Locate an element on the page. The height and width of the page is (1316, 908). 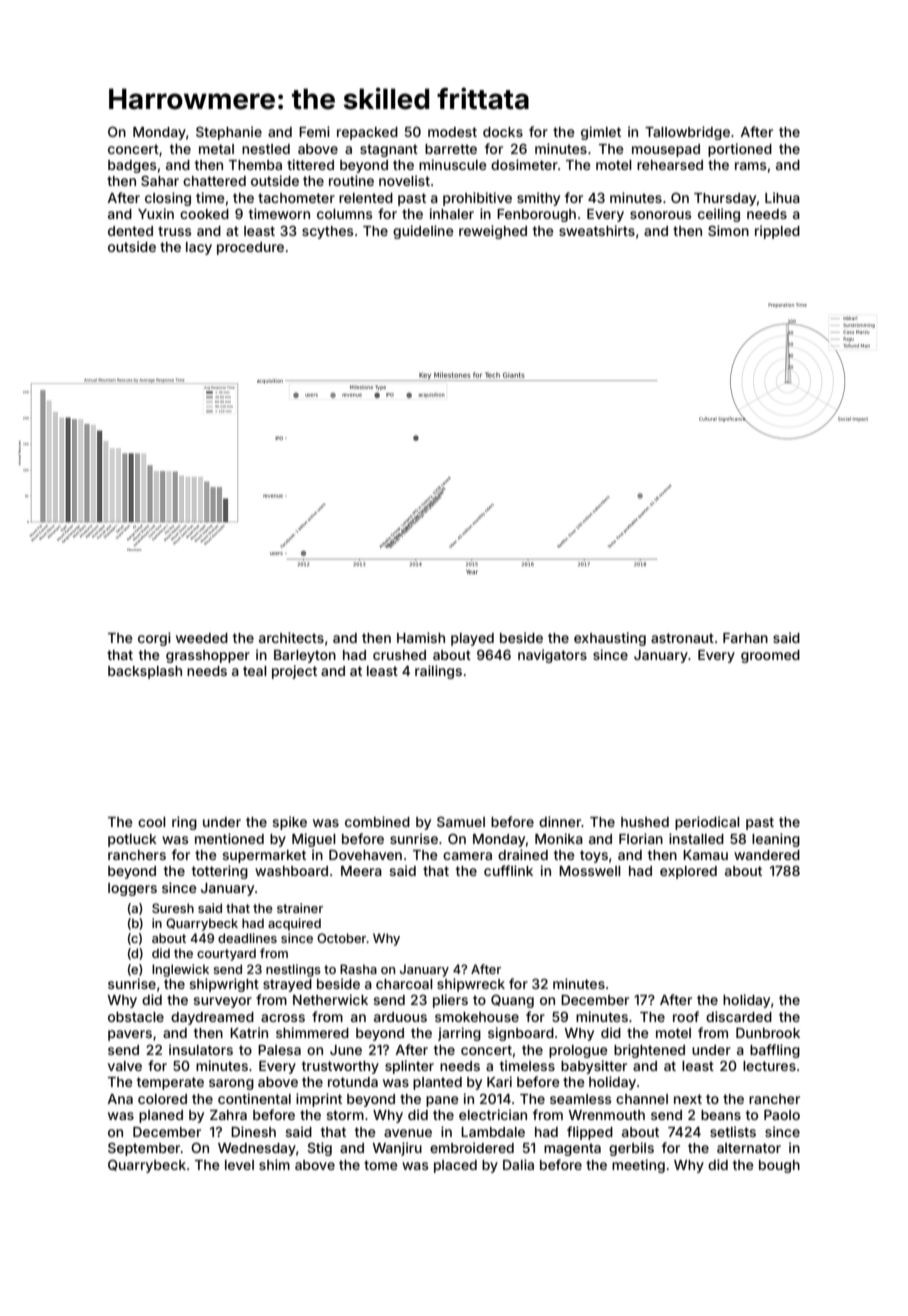
loggers is located at coordinates (132, 889).
